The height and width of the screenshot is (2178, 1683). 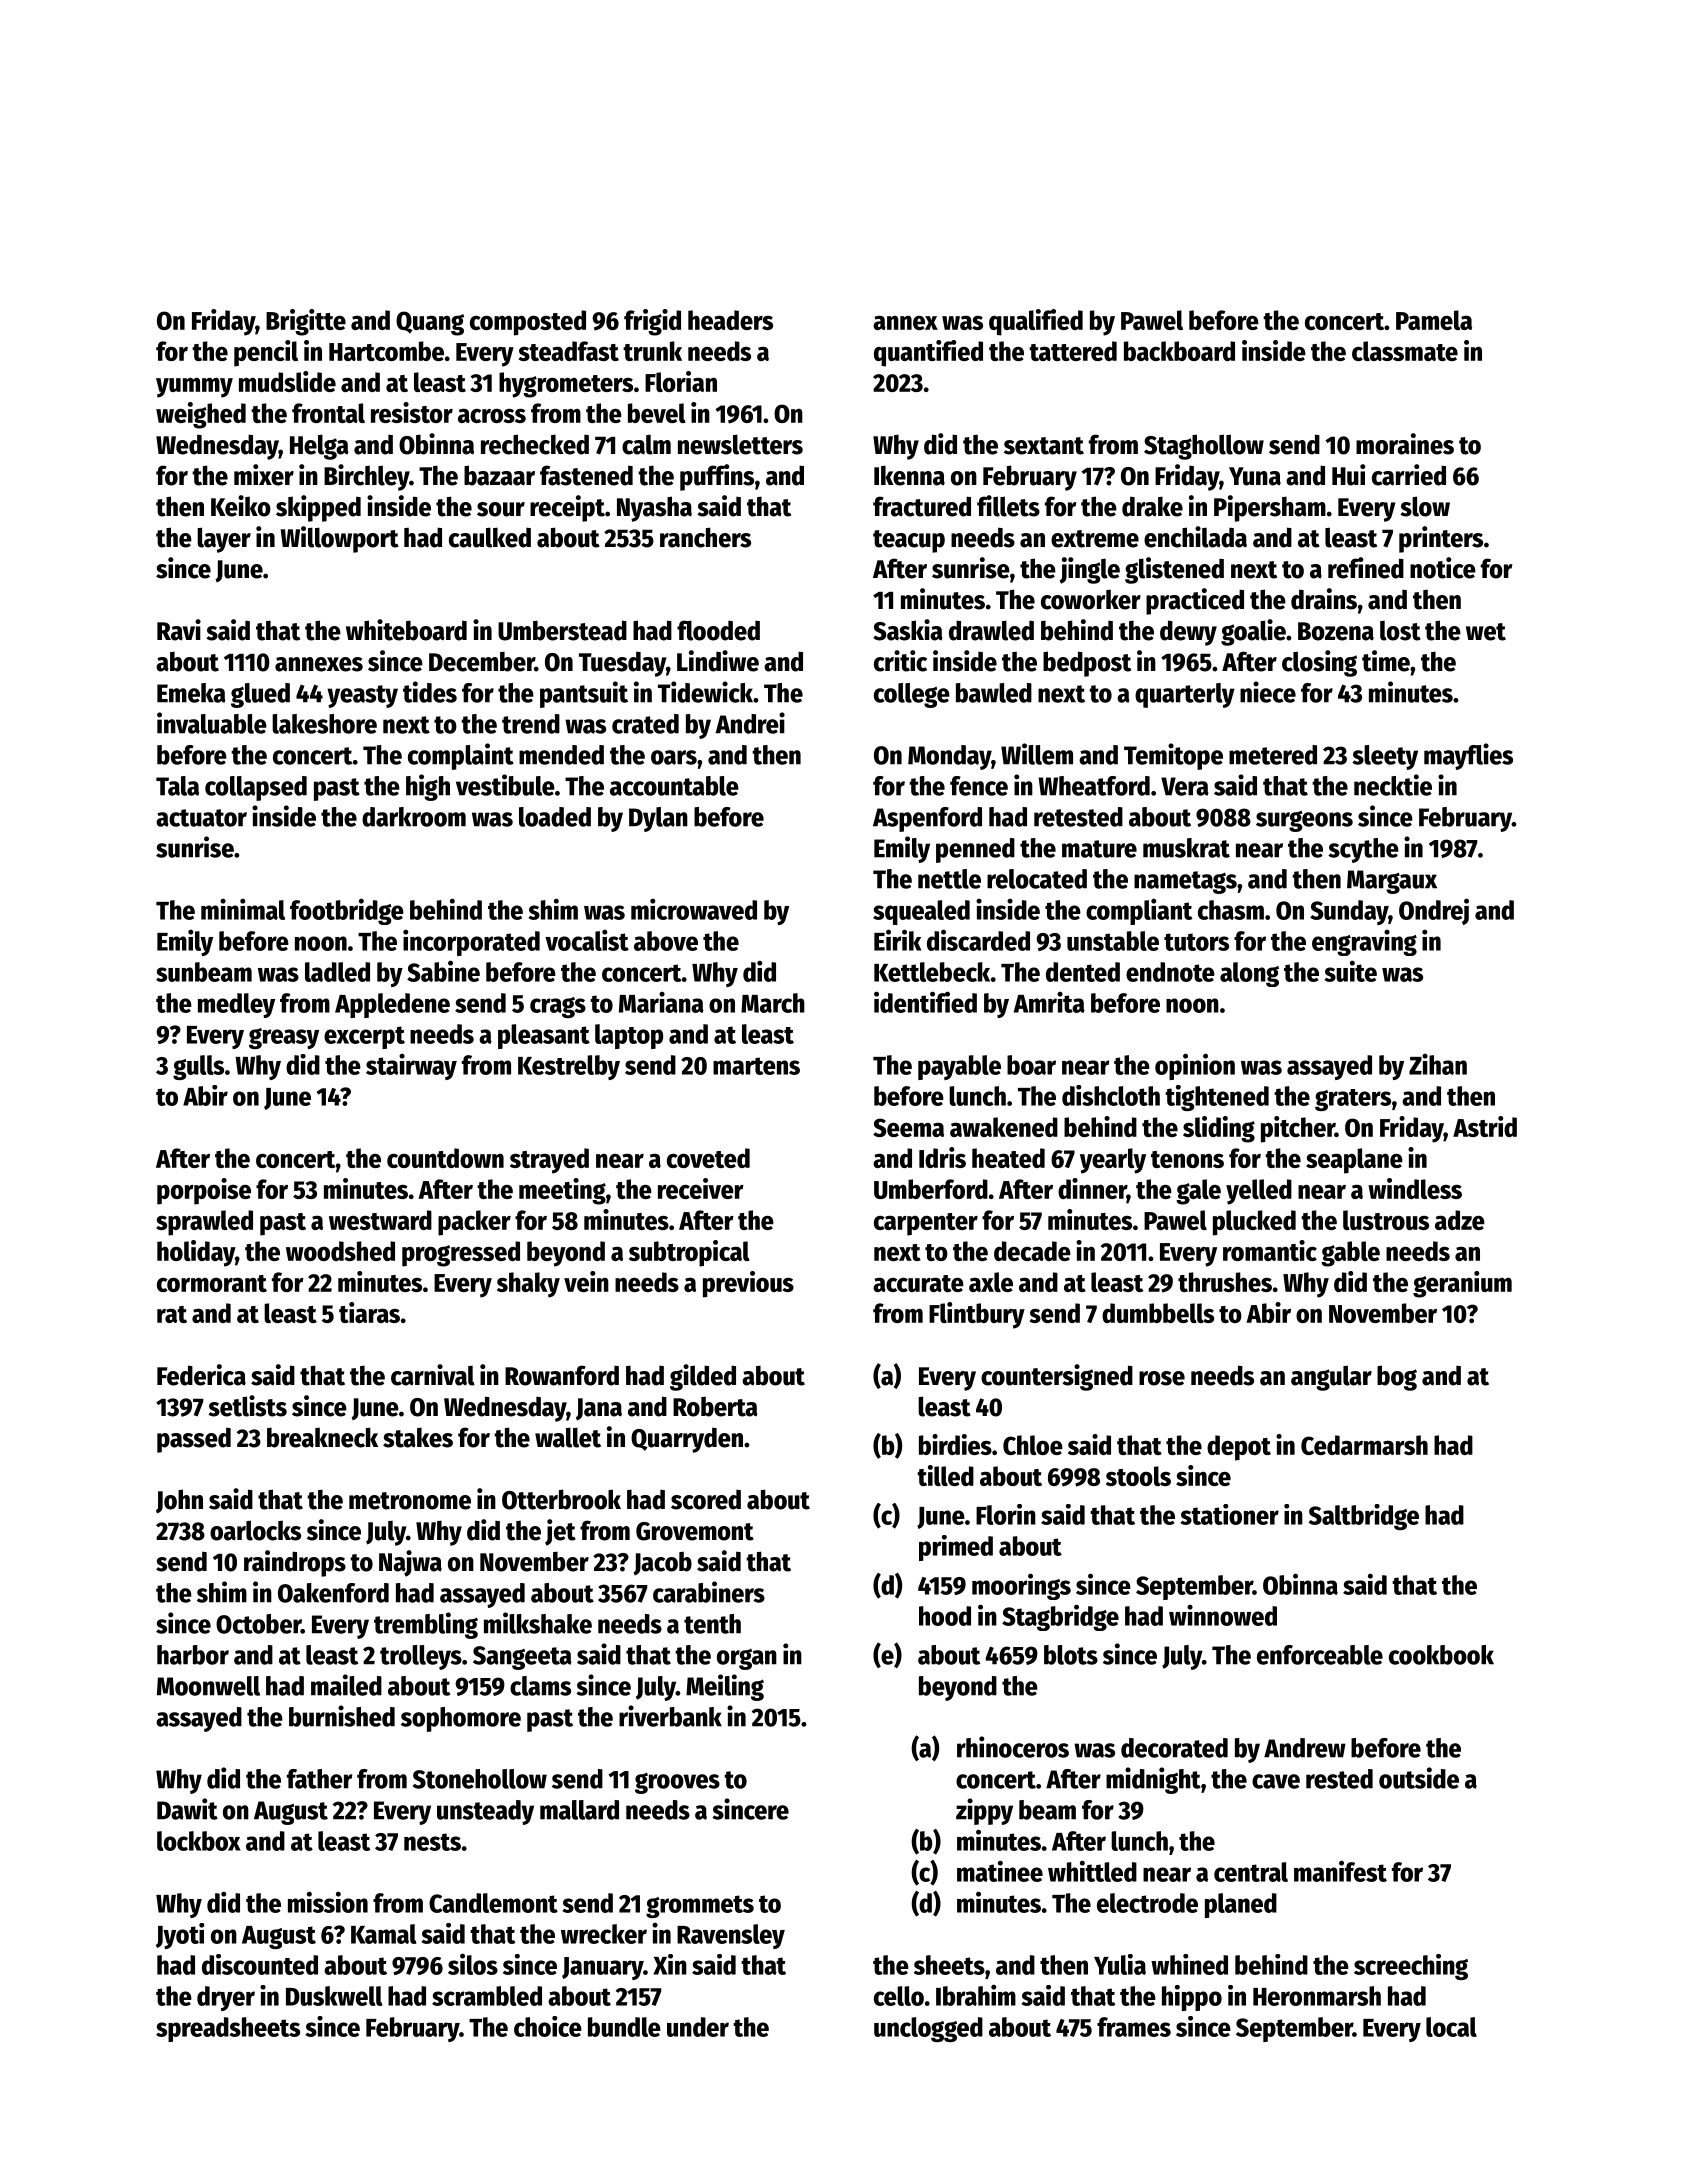 What do you see at coordinates (1223, 1615) in the screenshot?
I see `winnowed` at bounding box center [1223, 1615].
